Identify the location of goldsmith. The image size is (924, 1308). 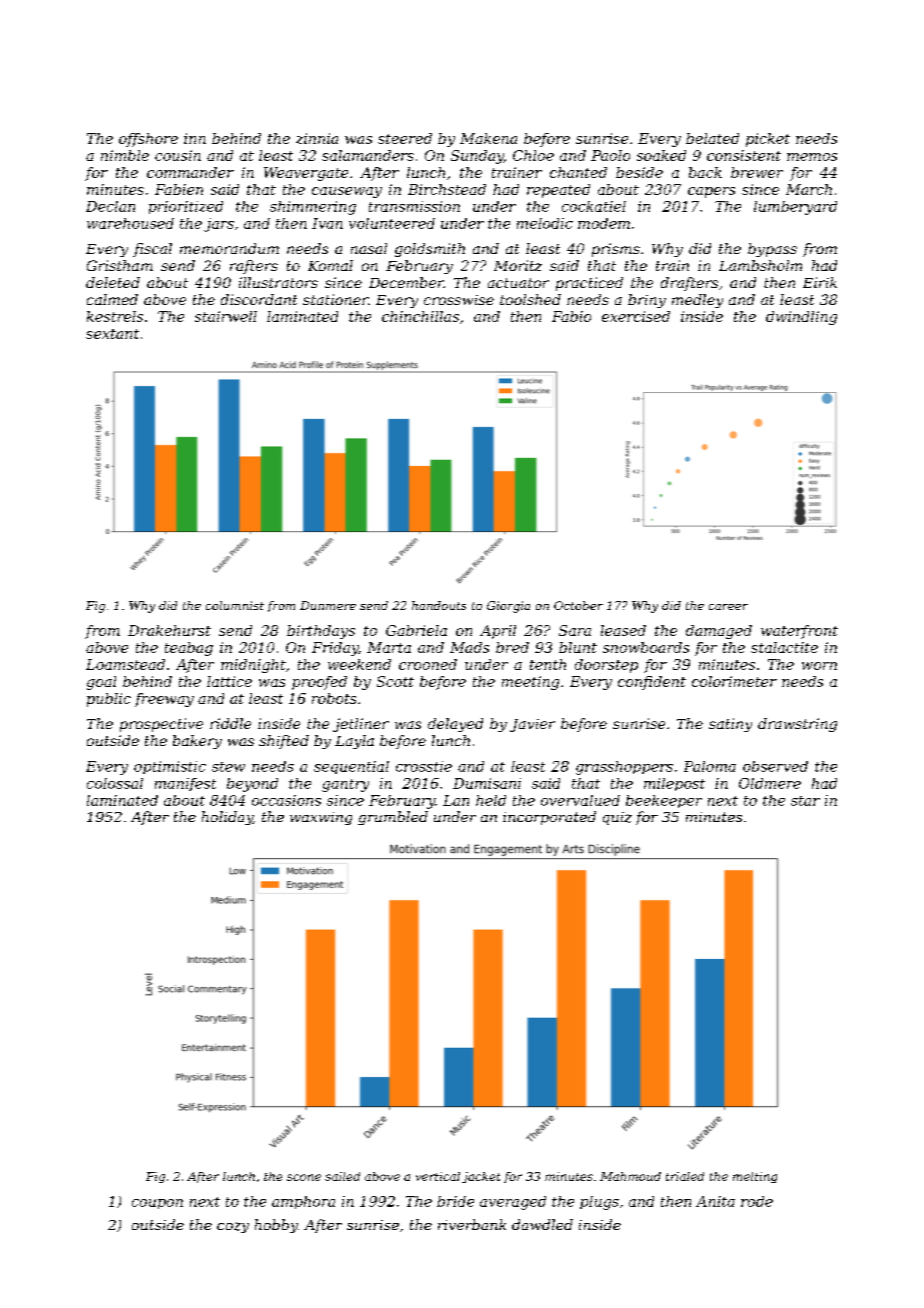
(430, 250).
